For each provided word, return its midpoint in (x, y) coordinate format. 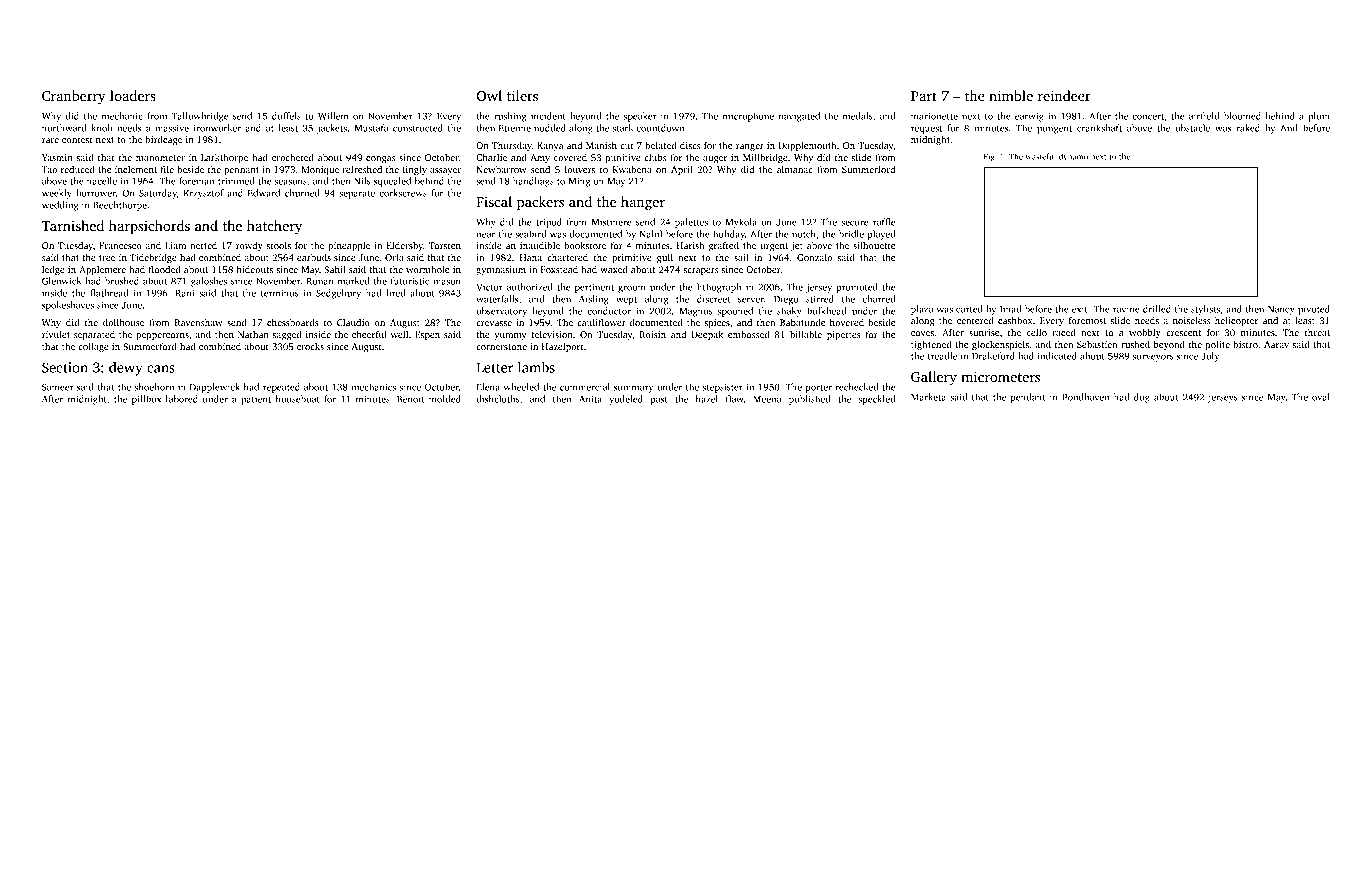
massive (172, 128)
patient (256, 400)
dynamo (1073, 157)
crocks (310, 346)
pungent (1054, 129)
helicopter (1236, 321)
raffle (884, 222)
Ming (579, 182)
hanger (643, 203)
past (659, 401)
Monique (320, 170)
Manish (601, 145)
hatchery (274, 227)
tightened (931, 345)
